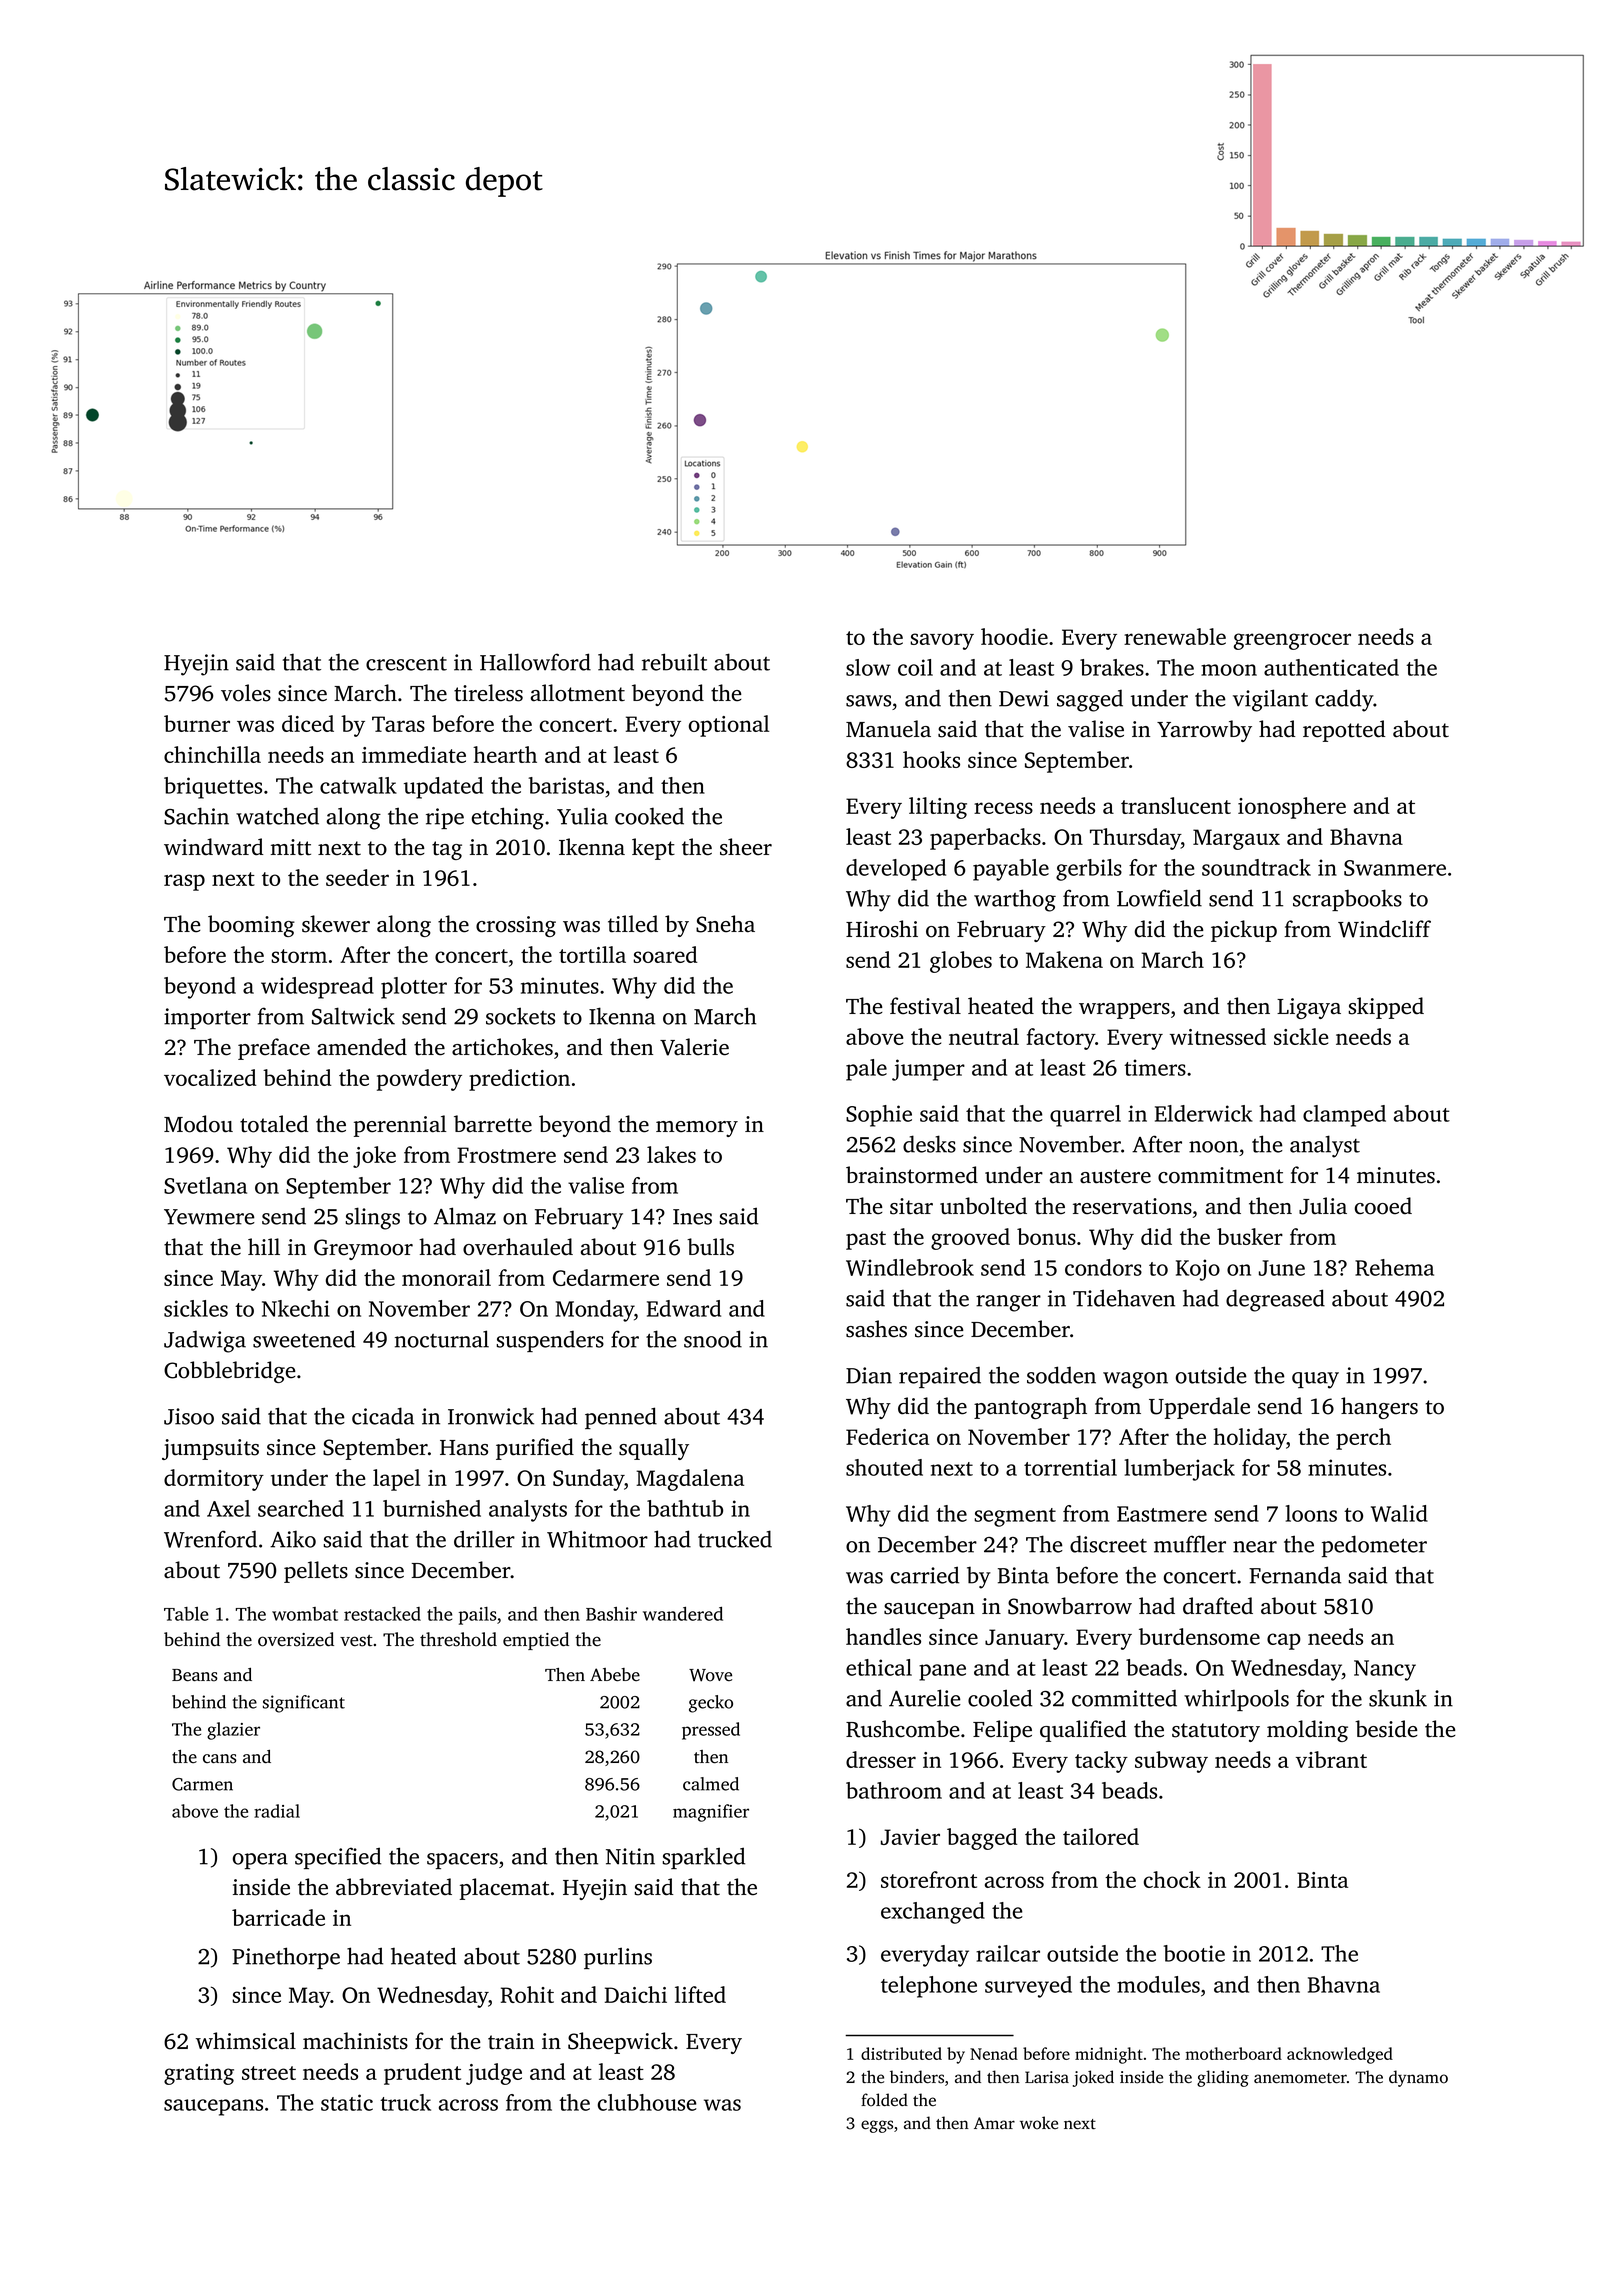  What do you see at coordinates (633, 924) in the document?
I see `tilled` at bounding box center [633, 924].
